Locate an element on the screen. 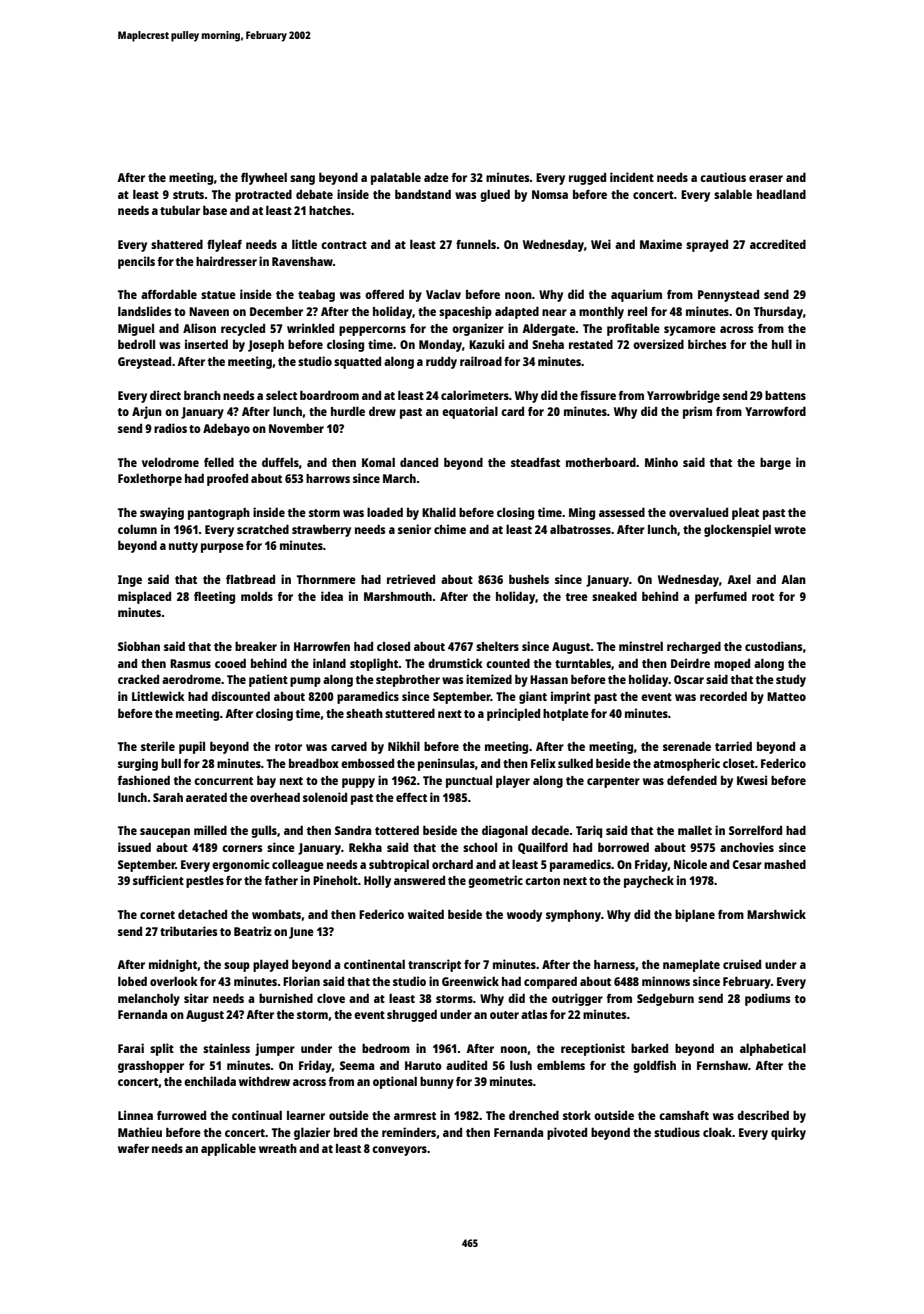 The width and height of the screenshot is (924, 1314). hull is located at coordinates (782, 344).
